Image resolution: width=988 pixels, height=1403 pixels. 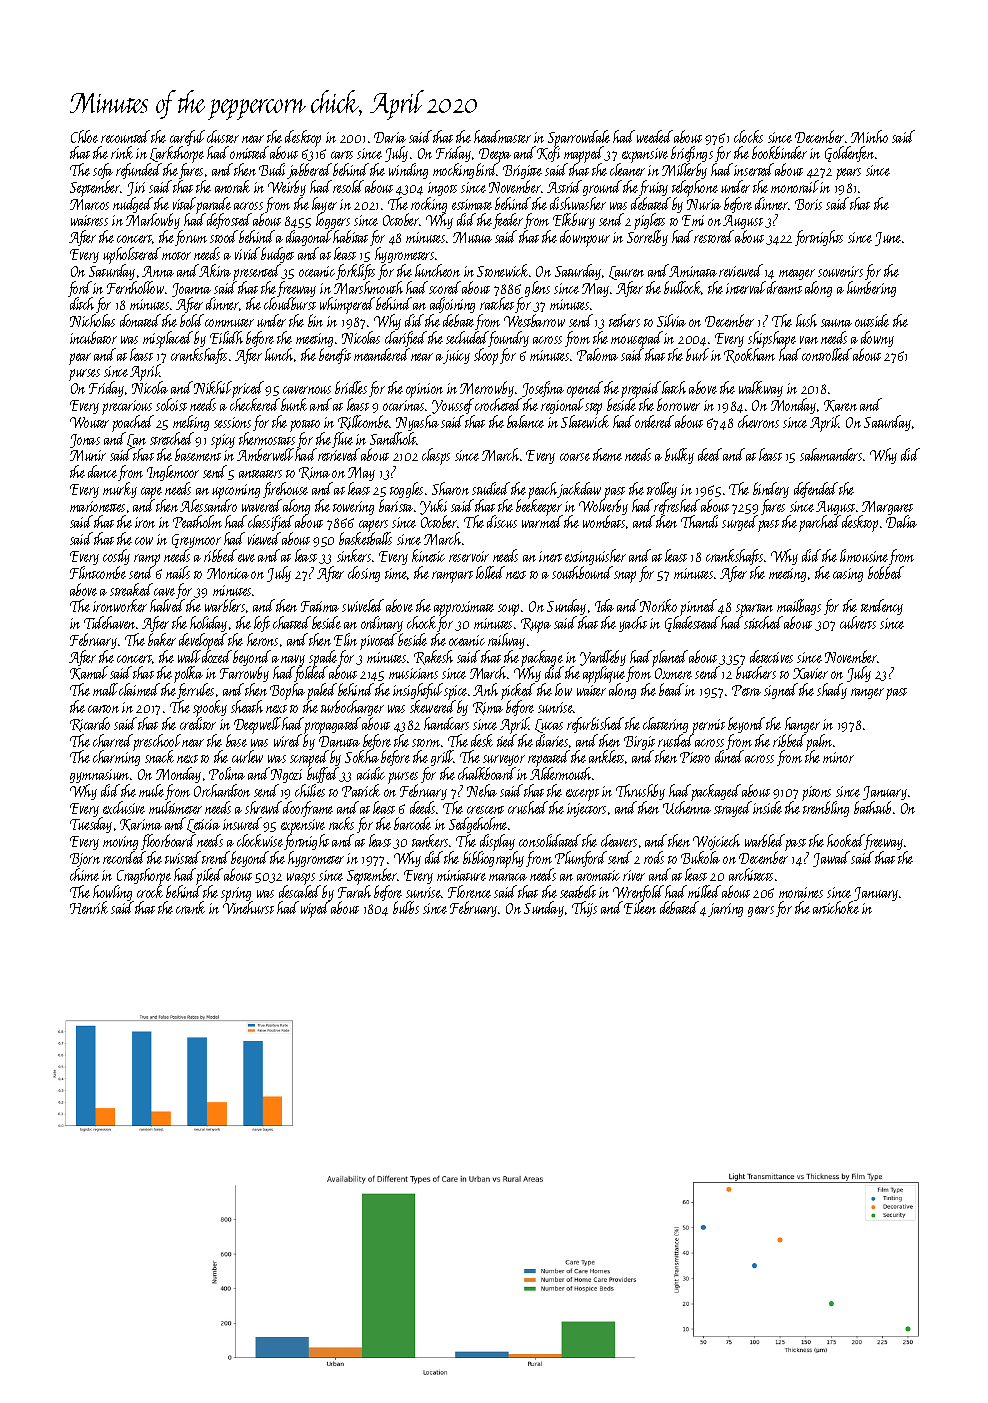 What do you see at coordinates (213, 205) in the screenshot?
I see `parade` at bounding box center [213, 205].
